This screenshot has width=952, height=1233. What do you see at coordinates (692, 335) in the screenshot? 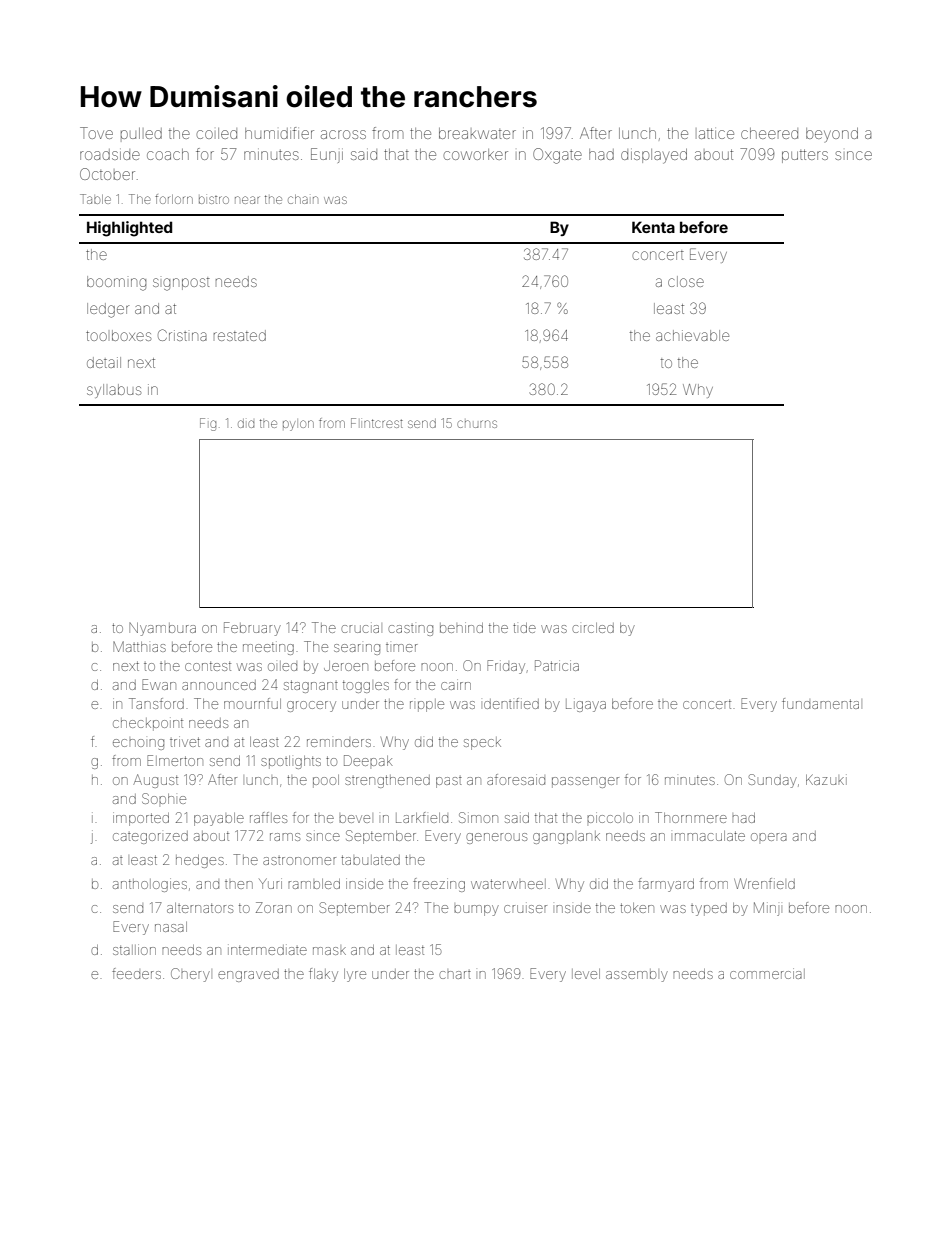
I see `achievable` at bounding box center [692, 335].
